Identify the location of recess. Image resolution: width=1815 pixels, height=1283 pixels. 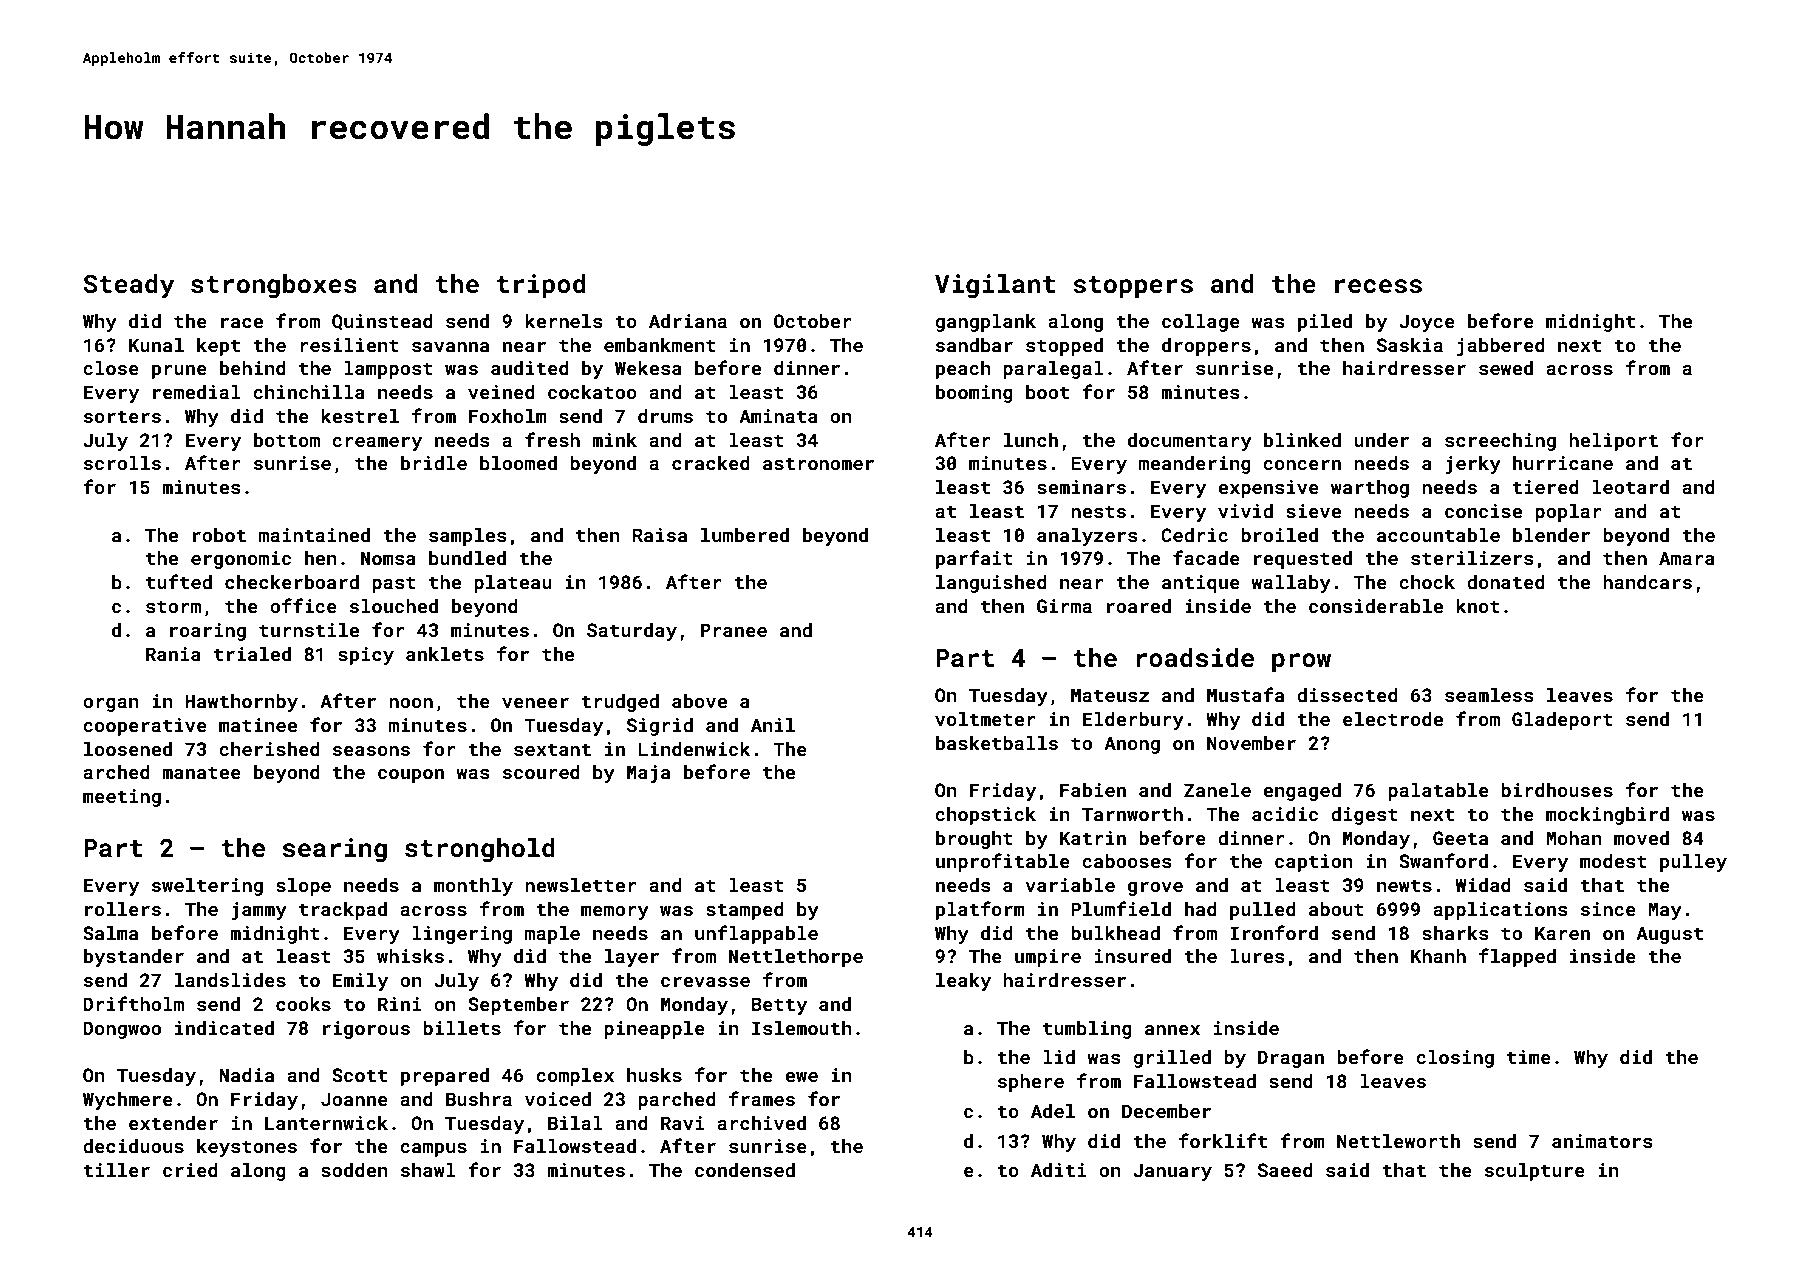
(1378, 286).
